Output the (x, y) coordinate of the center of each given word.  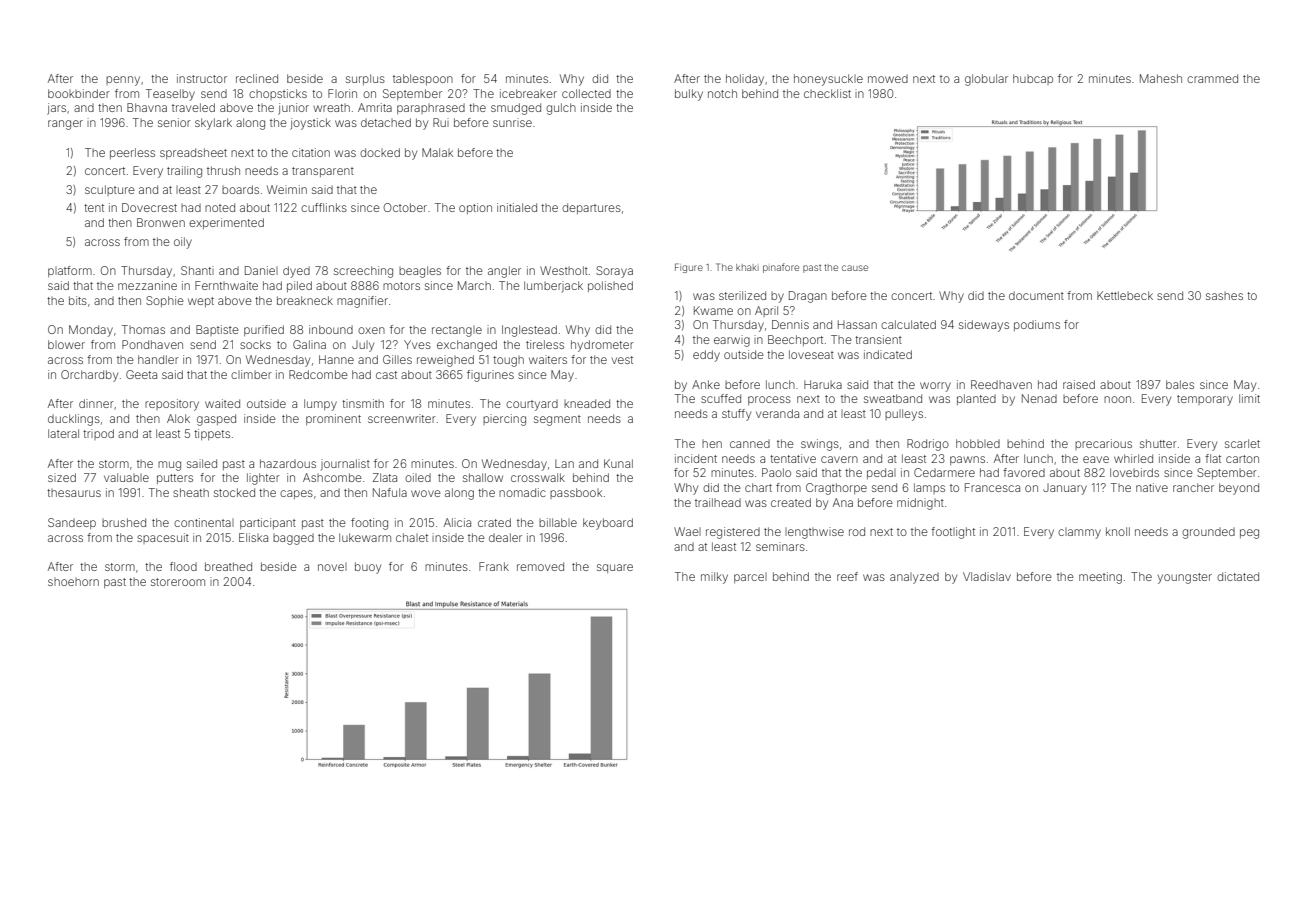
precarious (1103, 444)
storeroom (178, 582)
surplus (365, 79)
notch (722, 93)
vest (622, 360)
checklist (827, 93)
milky (714, 578)
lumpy (320, 405)
